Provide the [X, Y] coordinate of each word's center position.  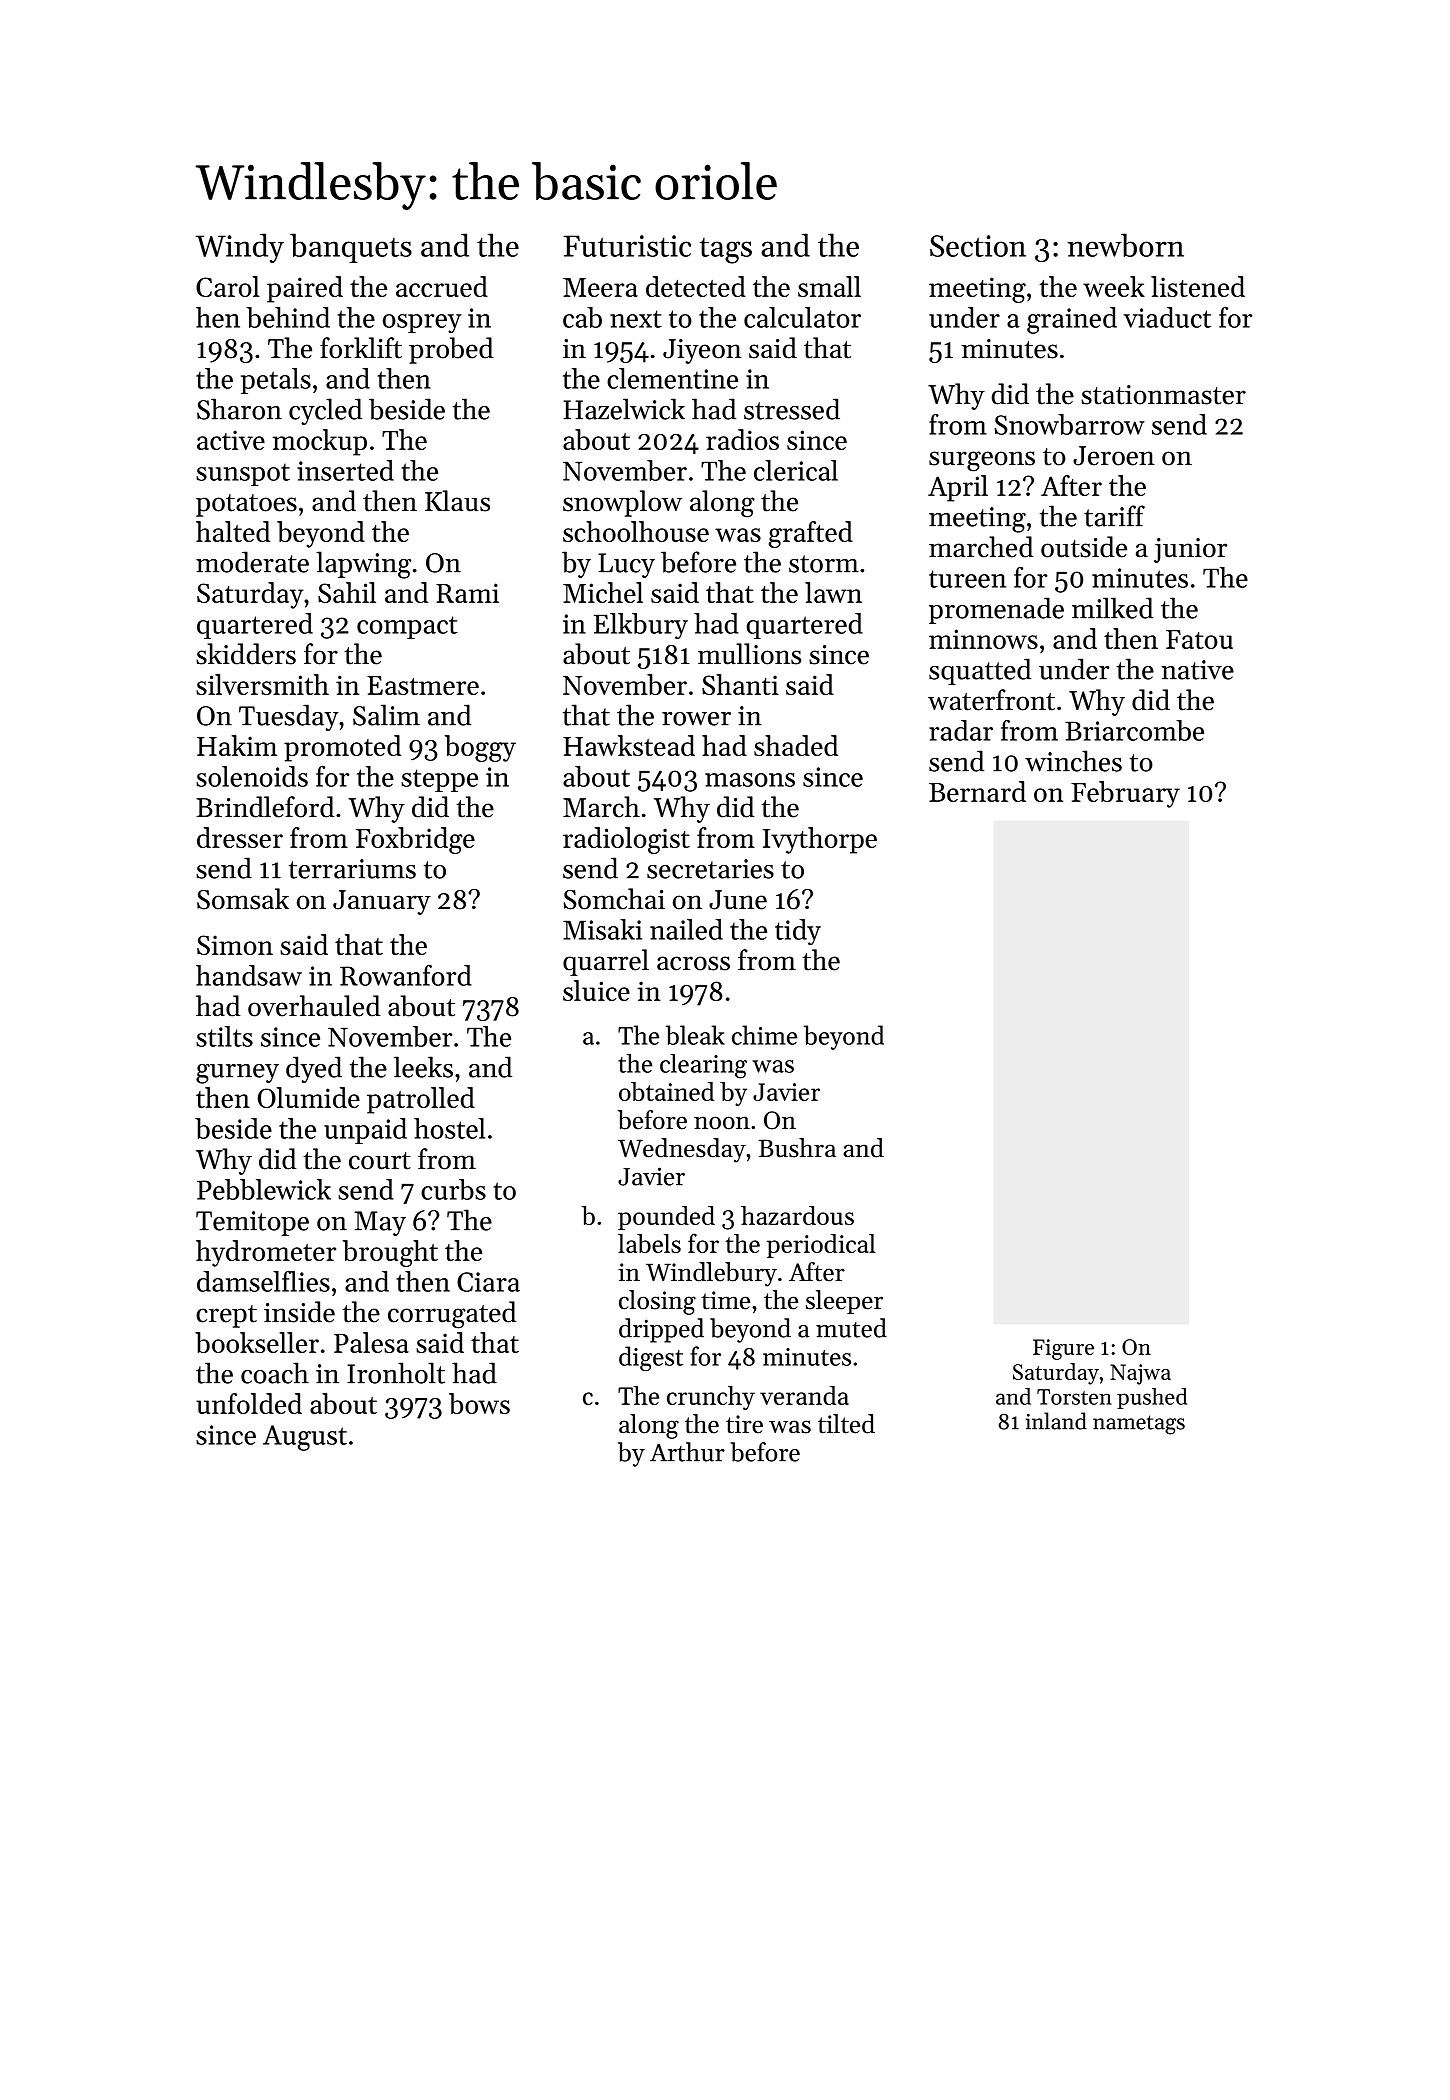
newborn [1125, 245]
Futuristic [627, 246]
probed [451, 350]
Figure [1063, 1349]
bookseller [257, 1342]
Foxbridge [415, 840]
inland [1056, 1421]
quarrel [606, 962]
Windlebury [711, 1274]
